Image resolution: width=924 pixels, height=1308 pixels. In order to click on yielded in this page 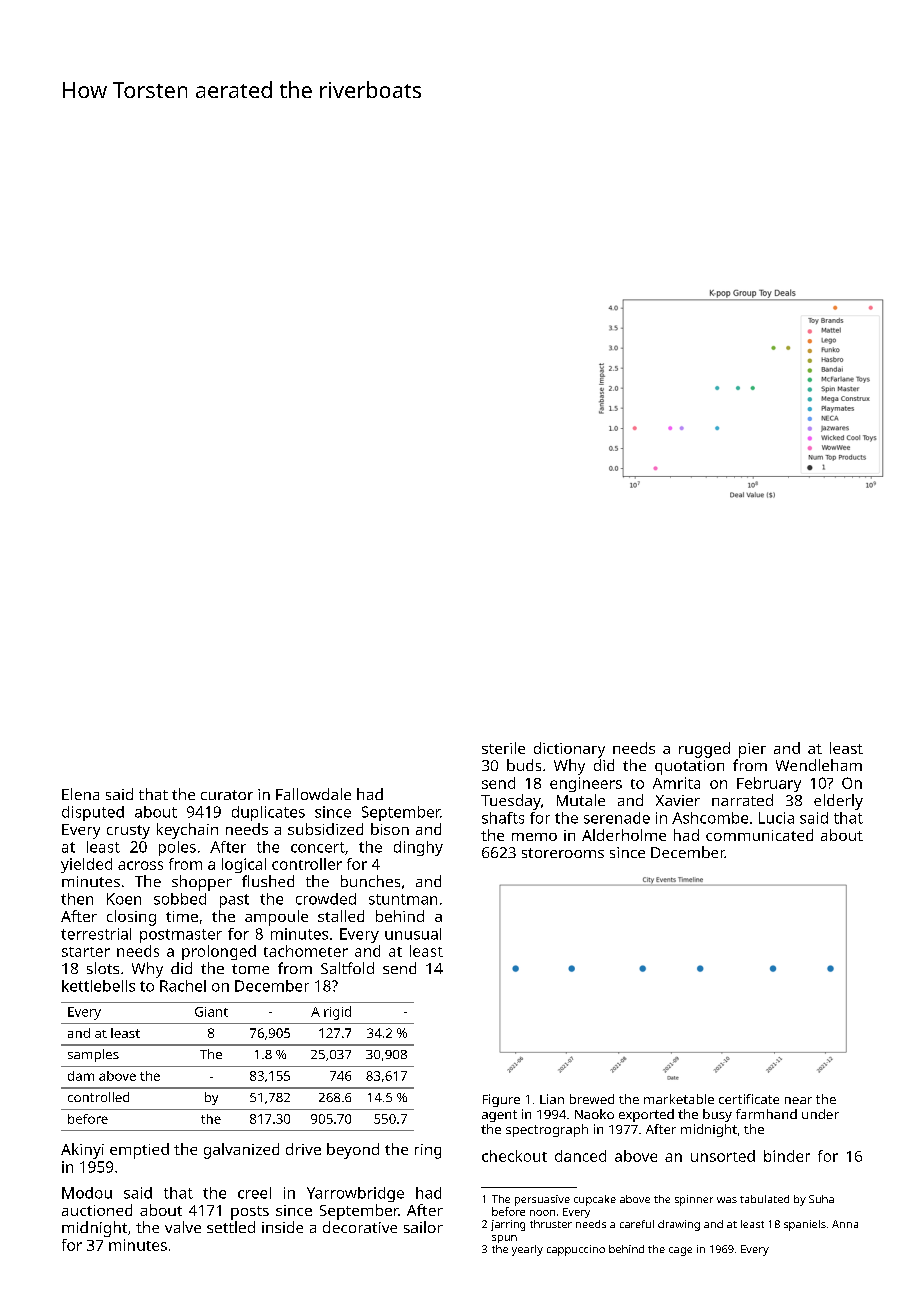, I will do `click(86, 865)`.
